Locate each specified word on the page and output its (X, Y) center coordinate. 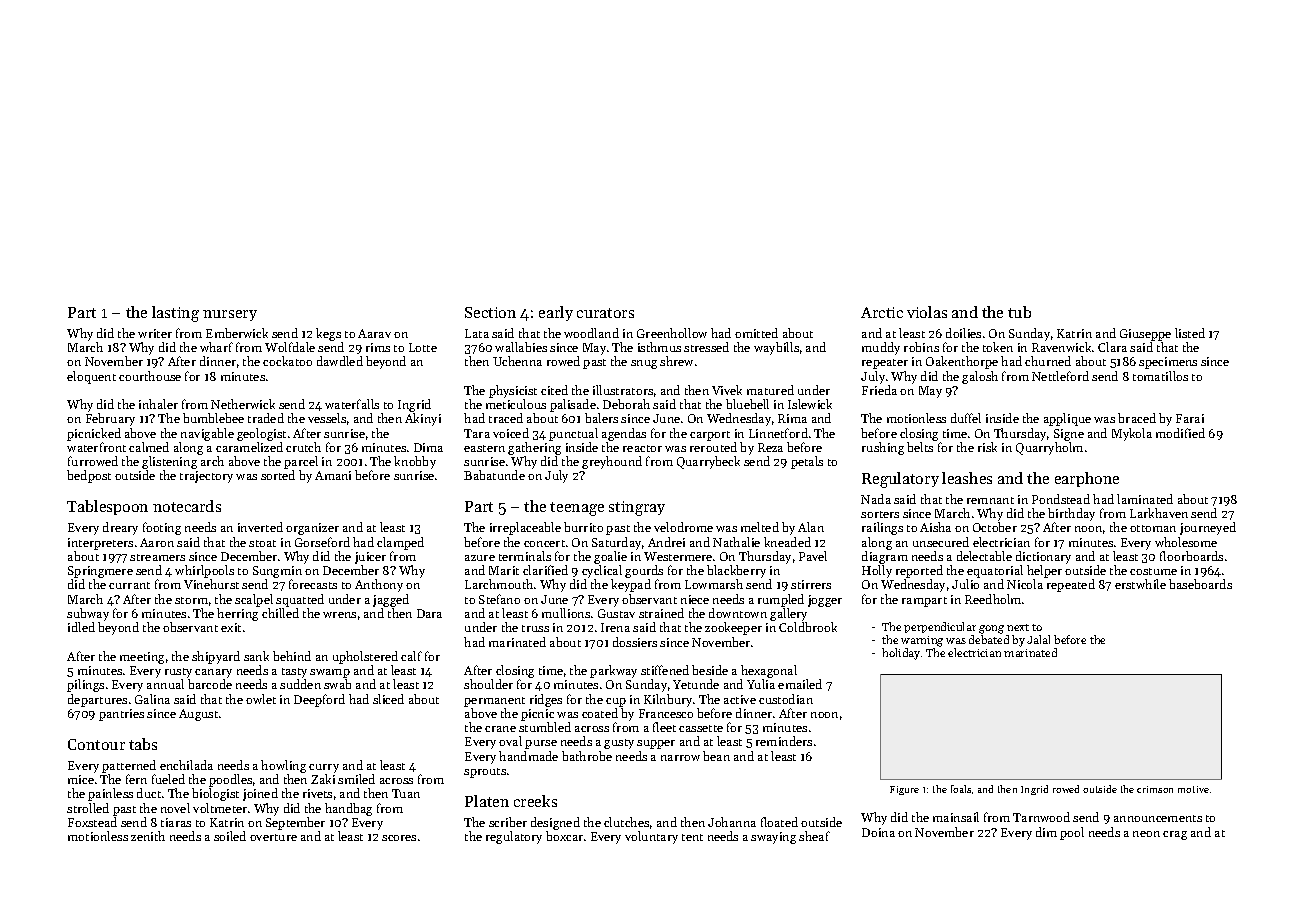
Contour (96, 744)
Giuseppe (1145, 335)
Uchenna (517, 361)
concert (544, 543)
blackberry (736, 571)
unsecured (941, 542)
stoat (262, 543)
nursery (230, 315)
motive (1193, 789)
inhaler (158, 404)
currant (129, 585)
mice (81, 779)
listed (1190, 333)
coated (600, 713)
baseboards (1200, 584)
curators (605, 313)
